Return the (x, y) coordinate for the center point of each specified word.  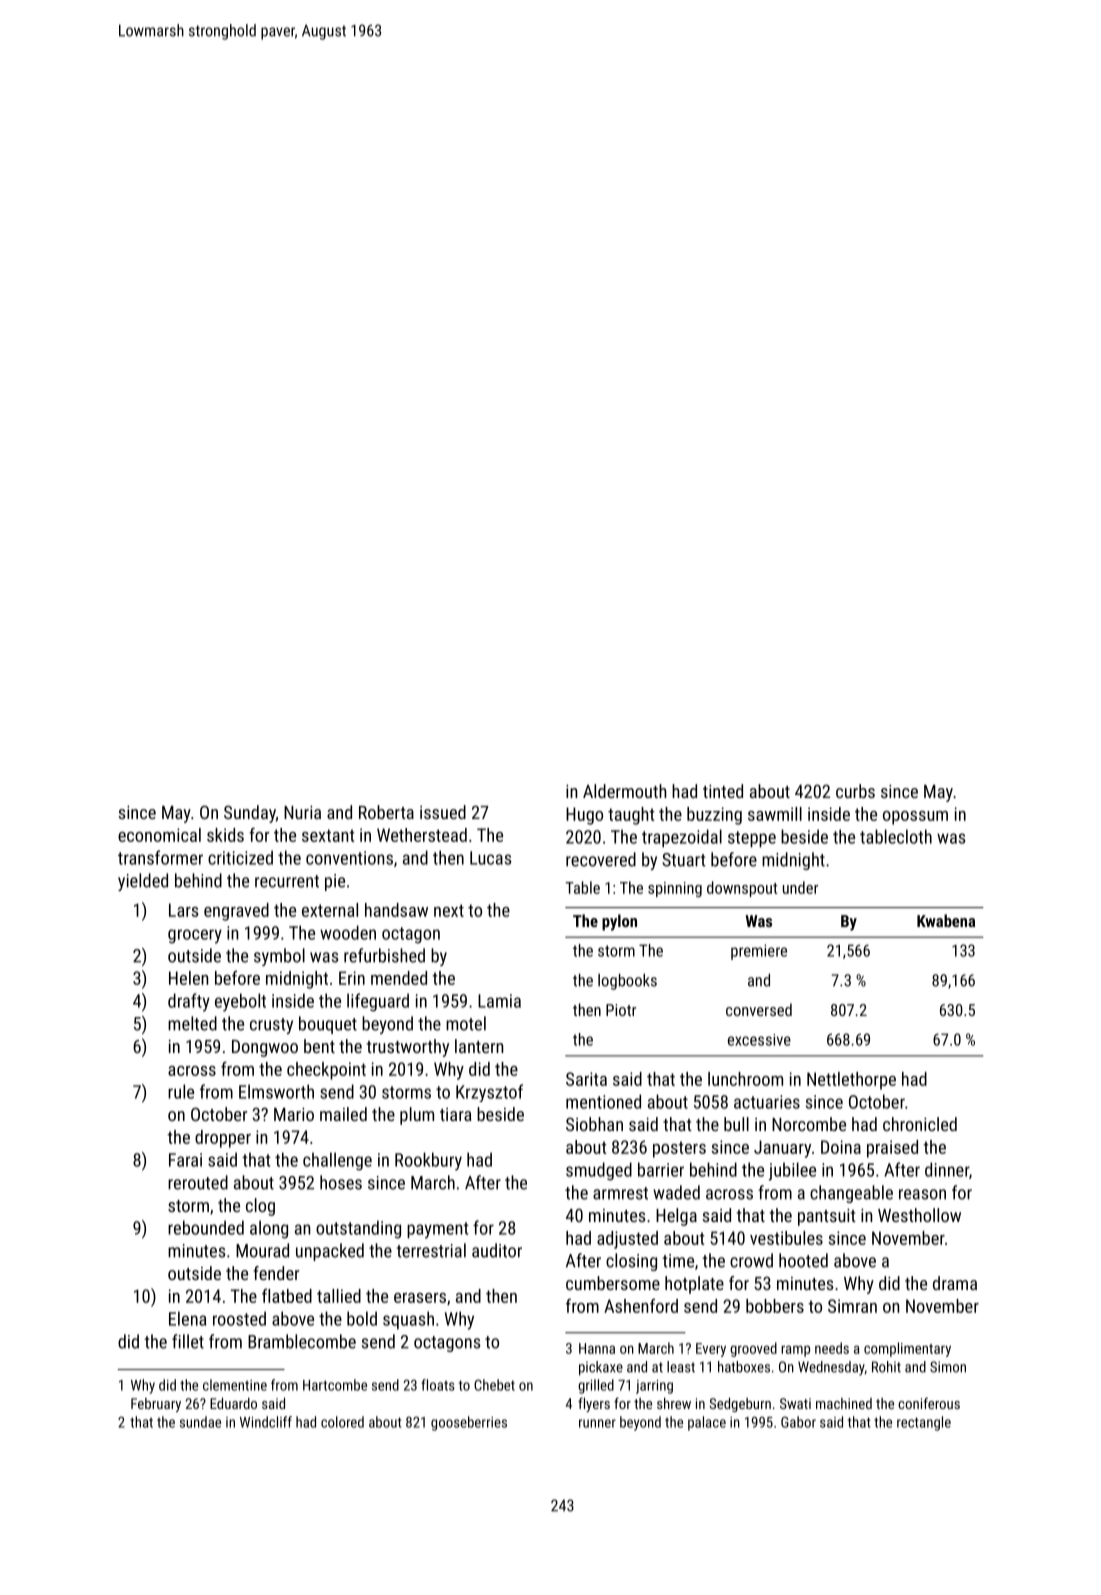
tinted (723, 791)
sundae (200, 1422)
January (782, 1149)
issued (443, 812)
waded (676, 1192)
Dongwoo (265, 1048)
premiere (759, 952)
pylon (619, 922)
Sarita (586, 1079)
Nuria (302, 812)
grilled (596, 1386)
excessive (759, 1040)
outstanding (358, 1229)
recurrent (287, 881)
